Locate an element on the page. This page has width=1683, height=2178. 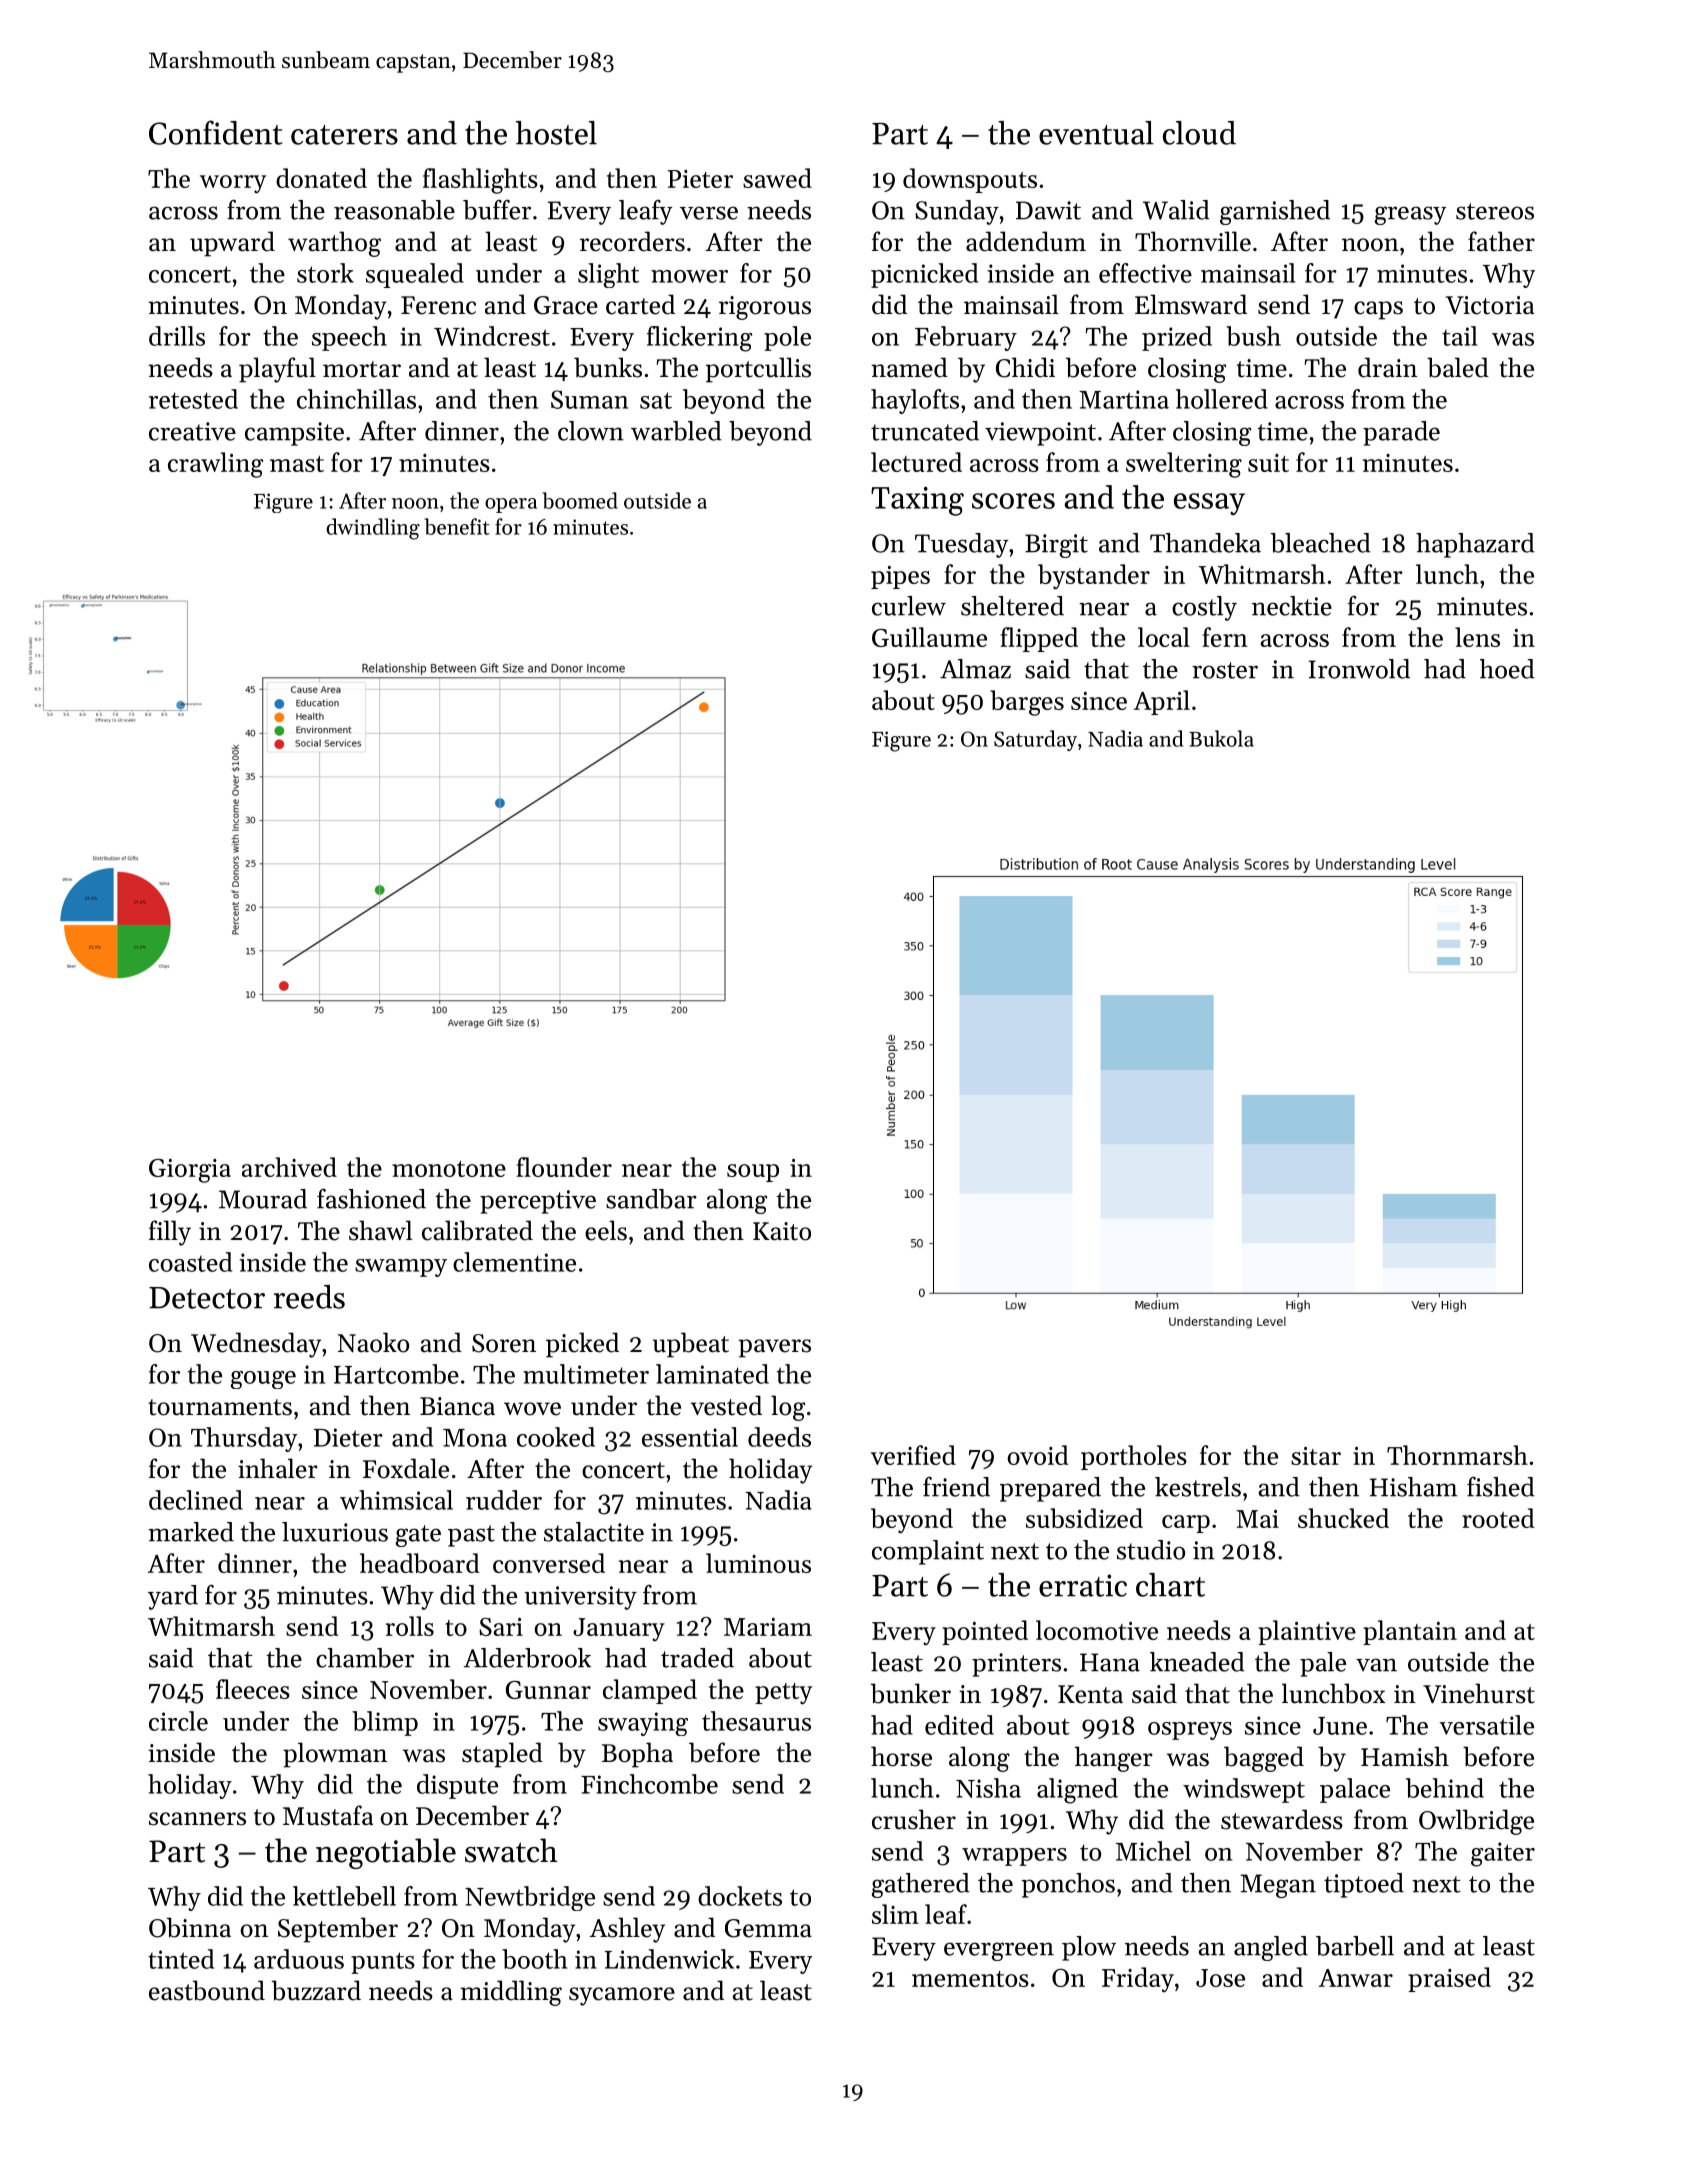
Anwar is located at coordinates (1356, 1978).
